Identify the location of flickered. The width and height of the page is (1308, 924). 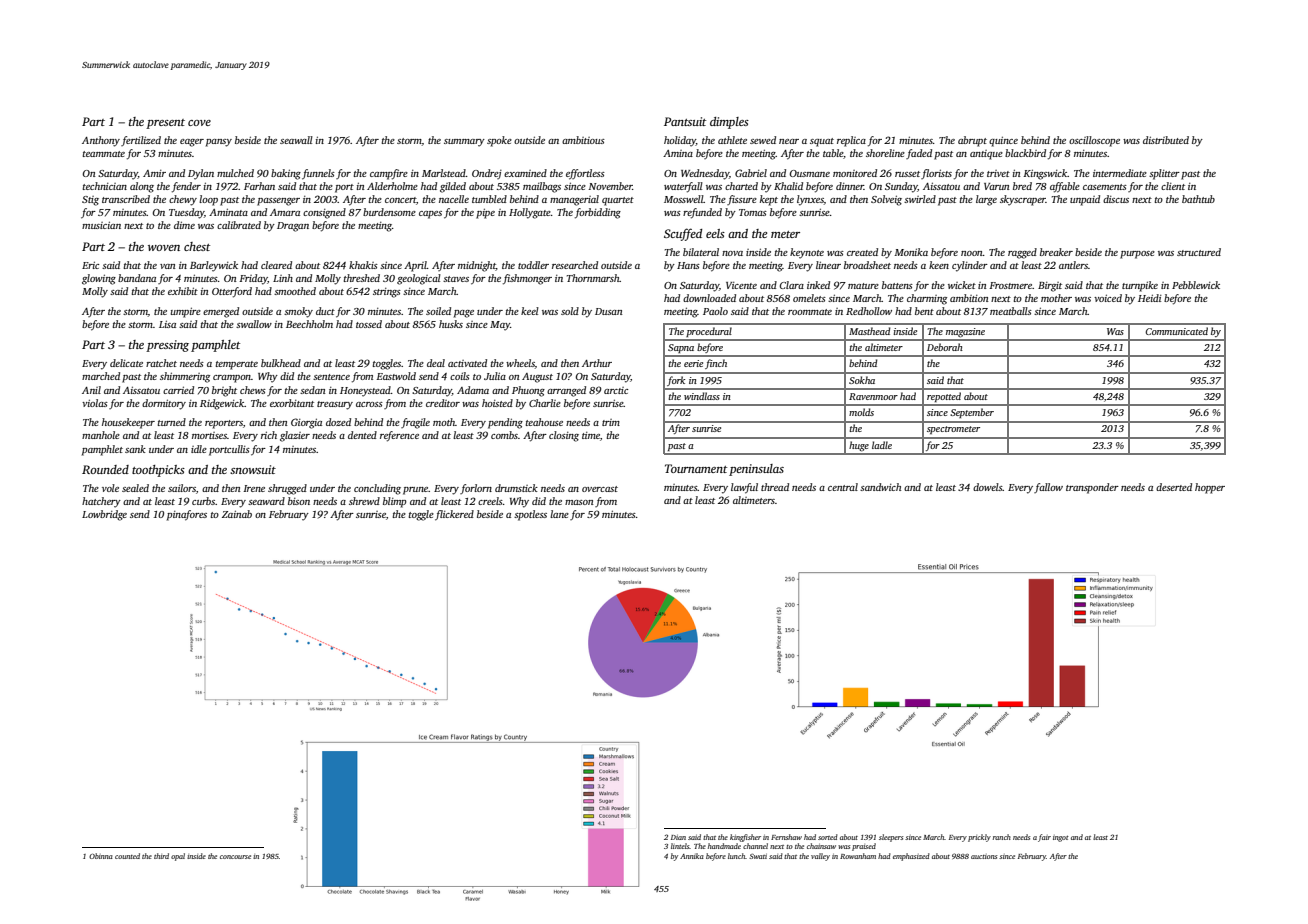
(454, 515).
